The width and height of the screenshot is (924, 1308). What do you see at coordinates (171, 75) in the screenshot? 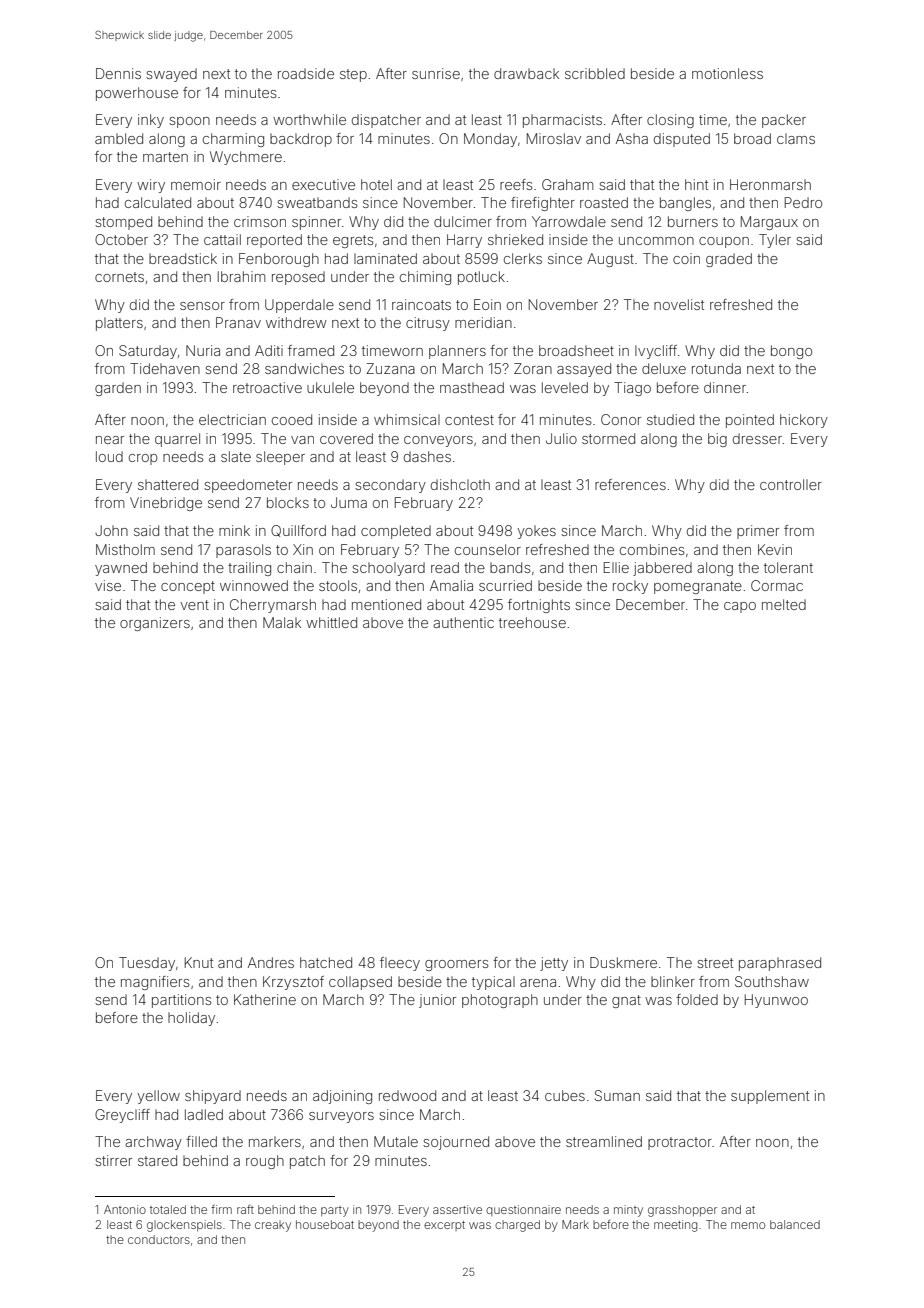
I see `swayed` at bounding box center [171, 75].
